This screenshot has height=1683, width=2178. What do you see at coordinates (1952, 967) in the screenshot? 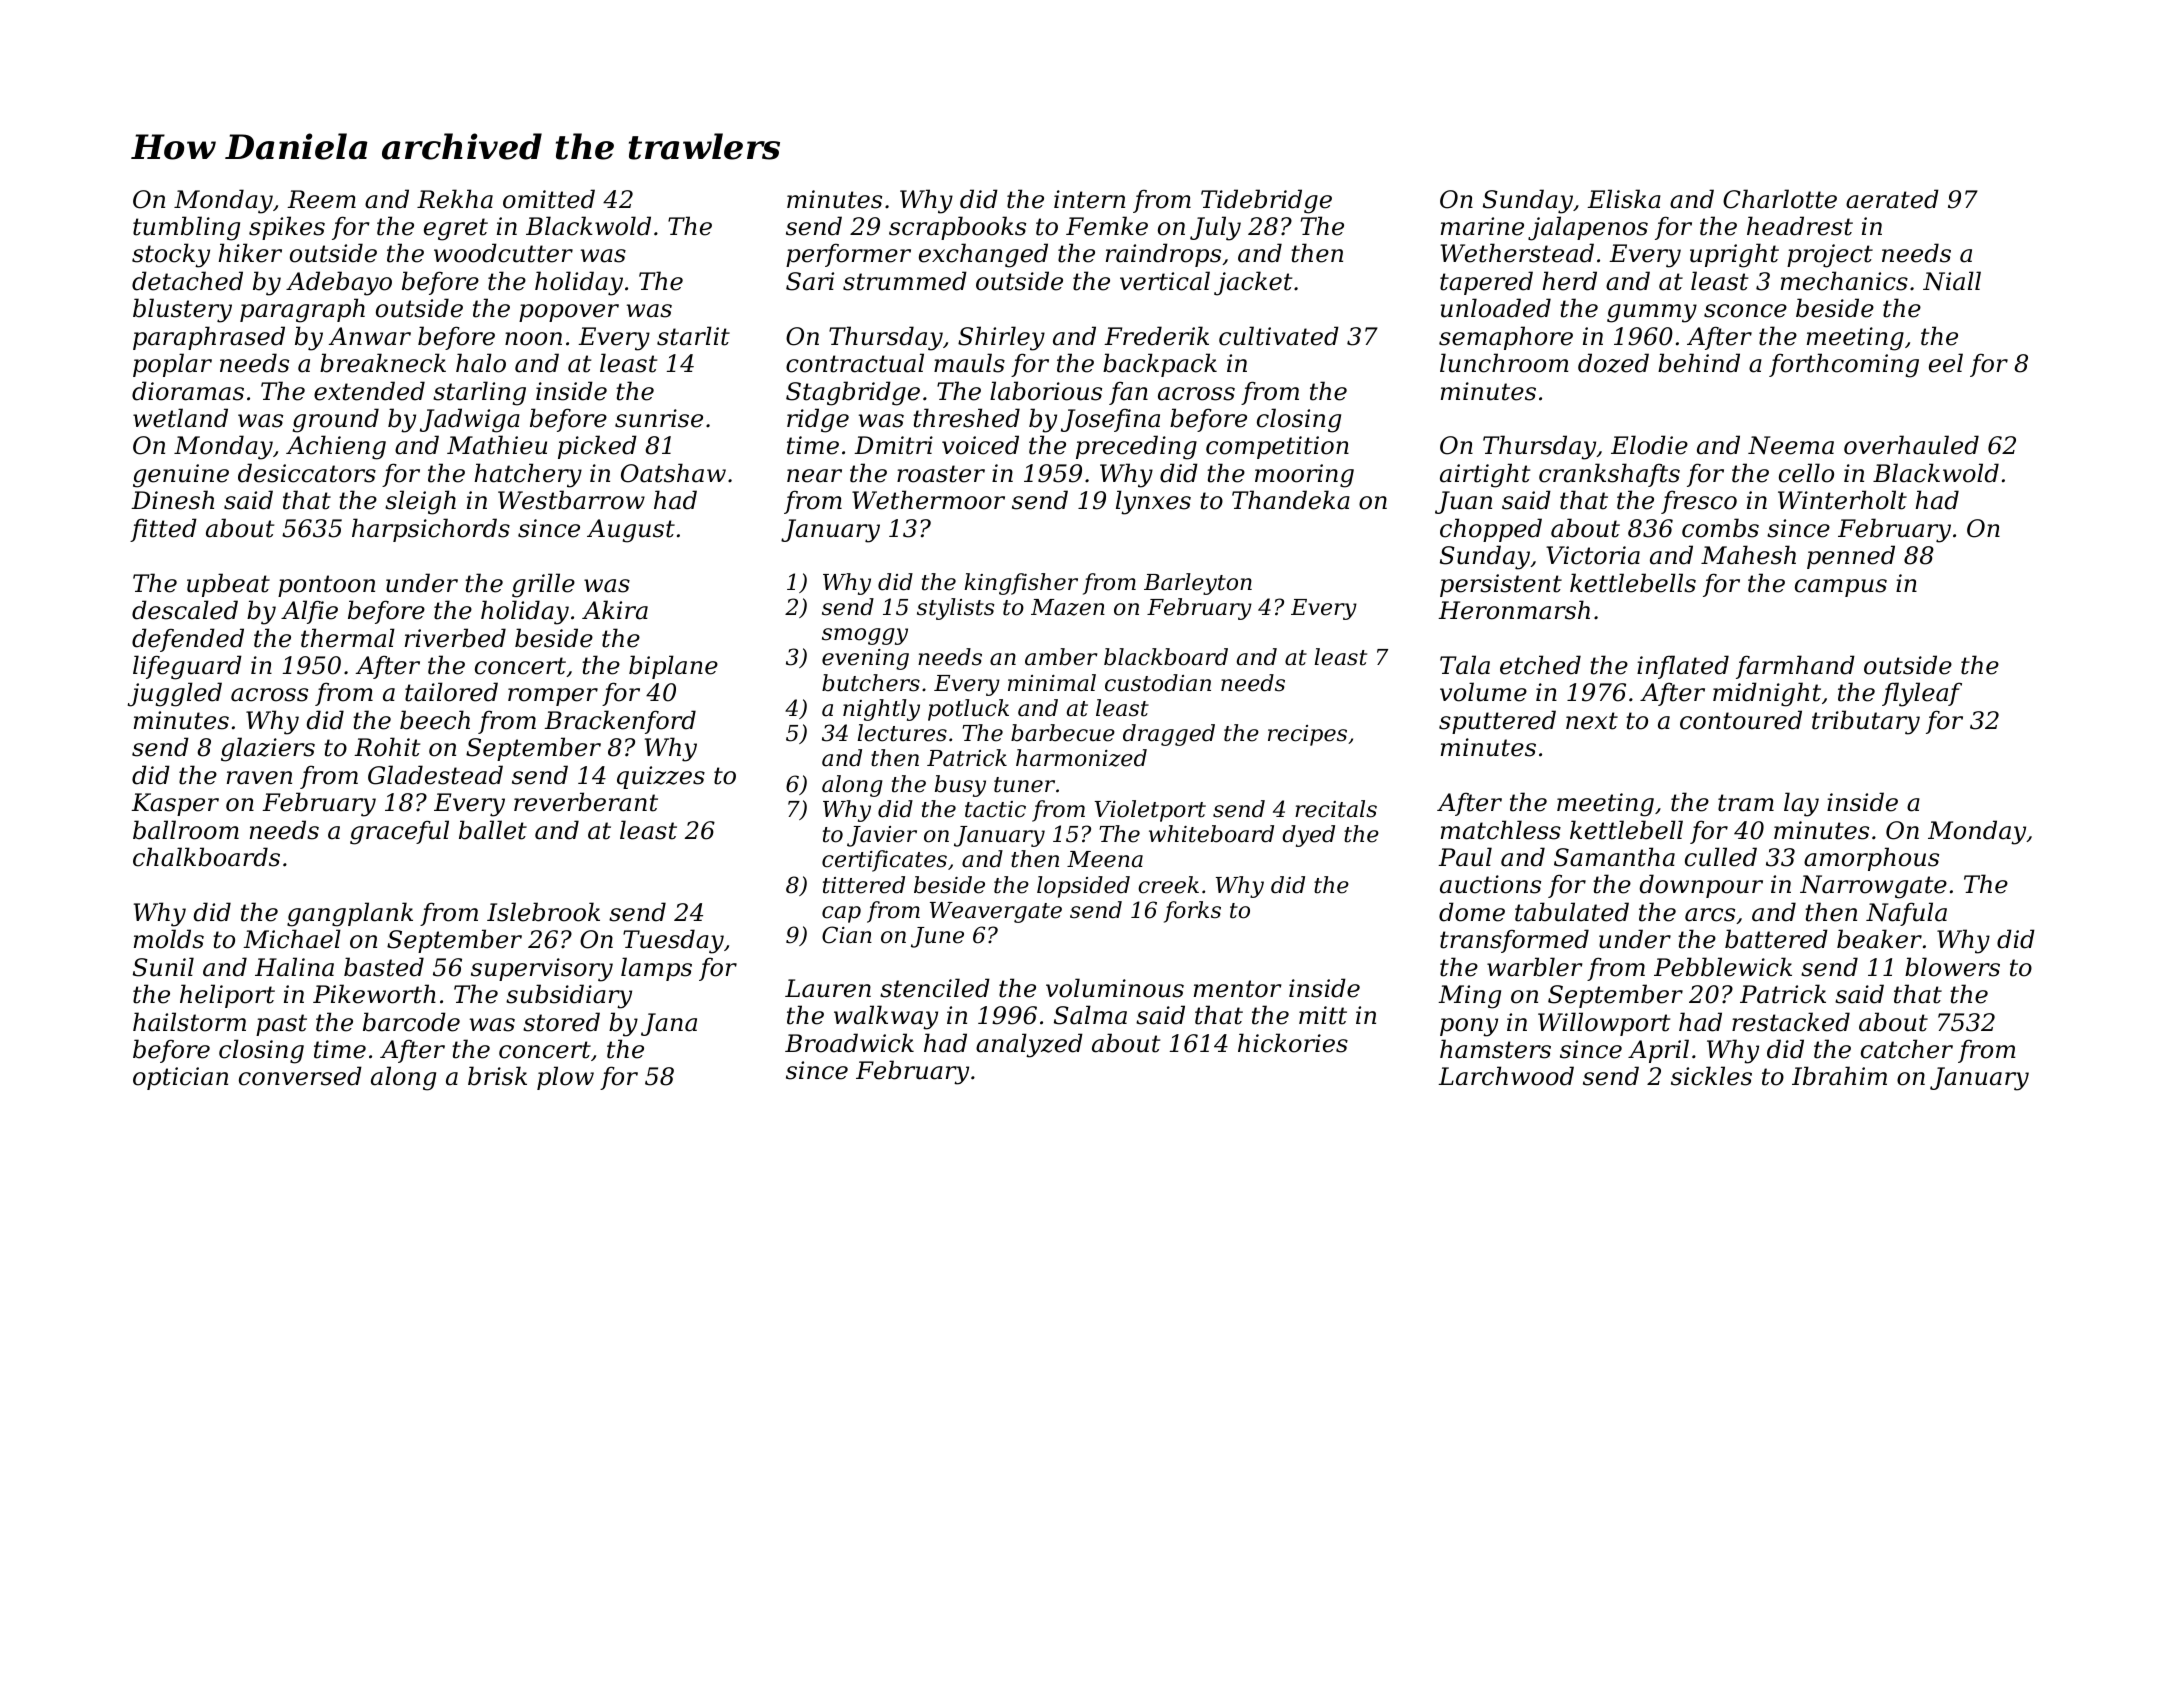
I see `blowers` at bounding box center [1952, 967].
